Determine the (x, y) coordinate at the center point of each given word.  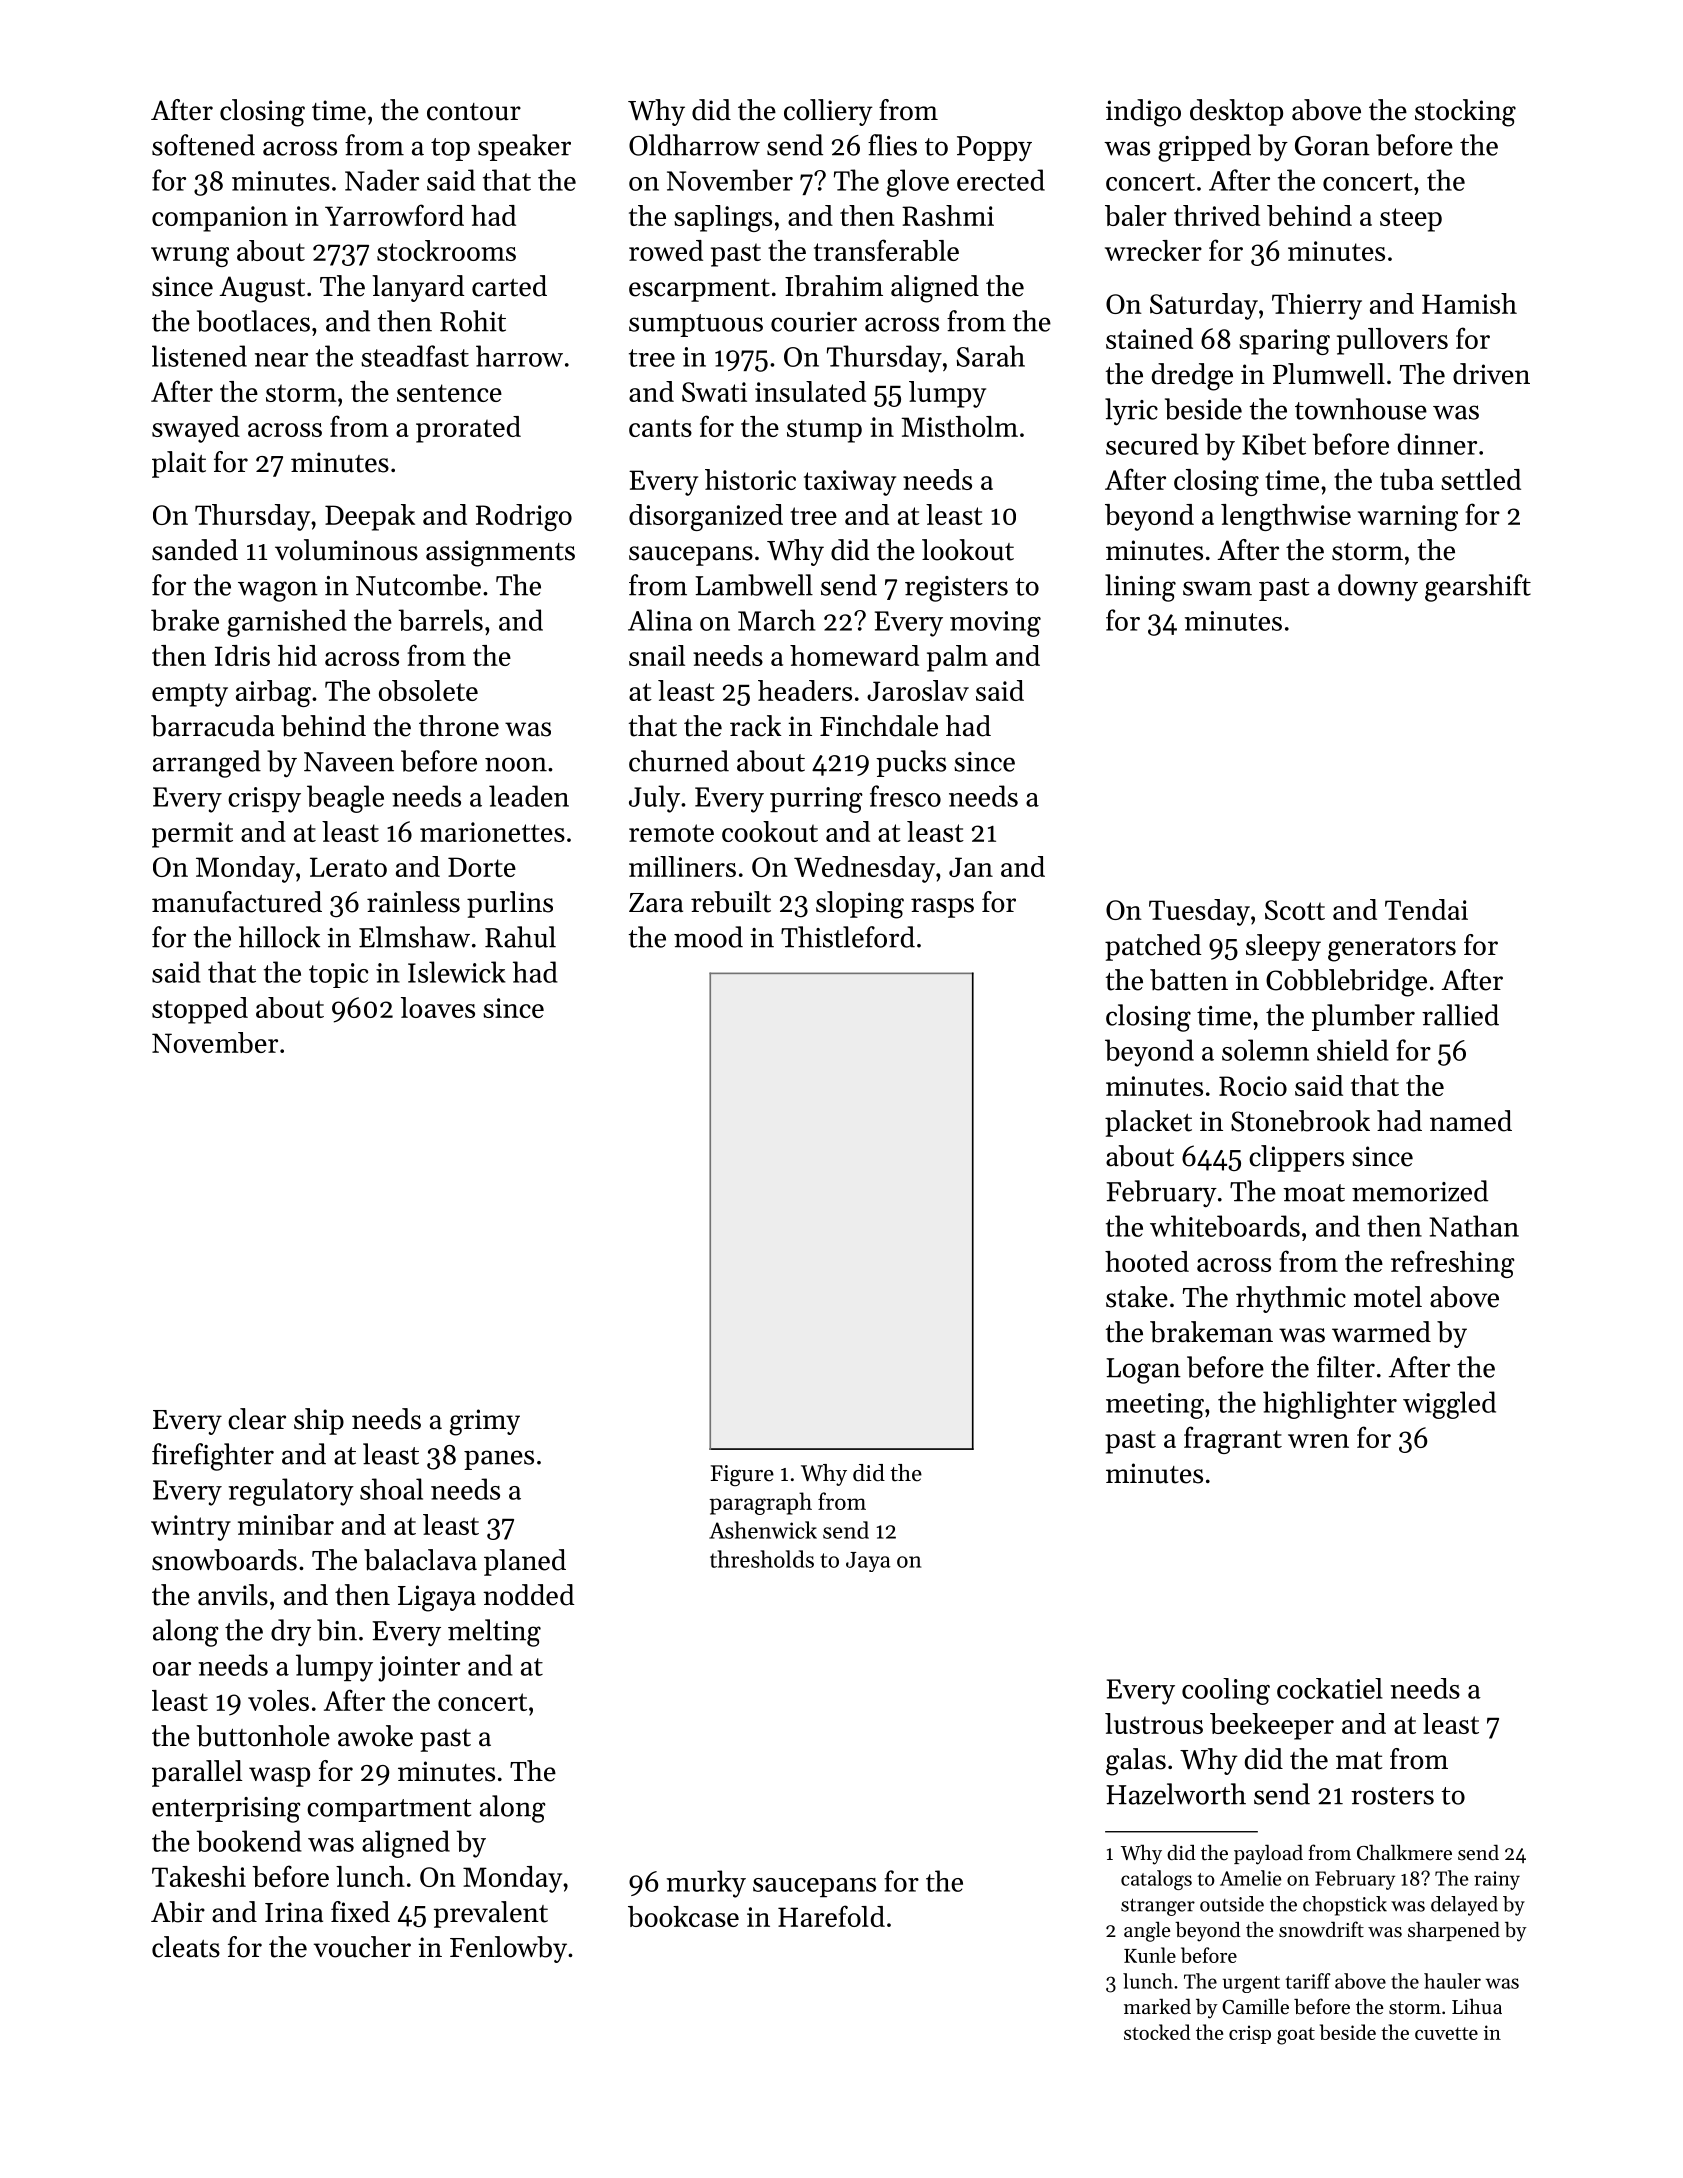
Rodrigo (524, 517)
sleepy (1283, 947)
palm (957, 658)
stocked (1157, 2032)
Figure (742, 1475)
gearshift (1478, 588)
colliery (828, 112)
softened (203, 145)
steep (1411, 220)
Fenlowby (508, 1949)
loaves (438, 1007)
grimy (485, 1422)
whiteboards (1225, 1226)
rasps (942, 908)
